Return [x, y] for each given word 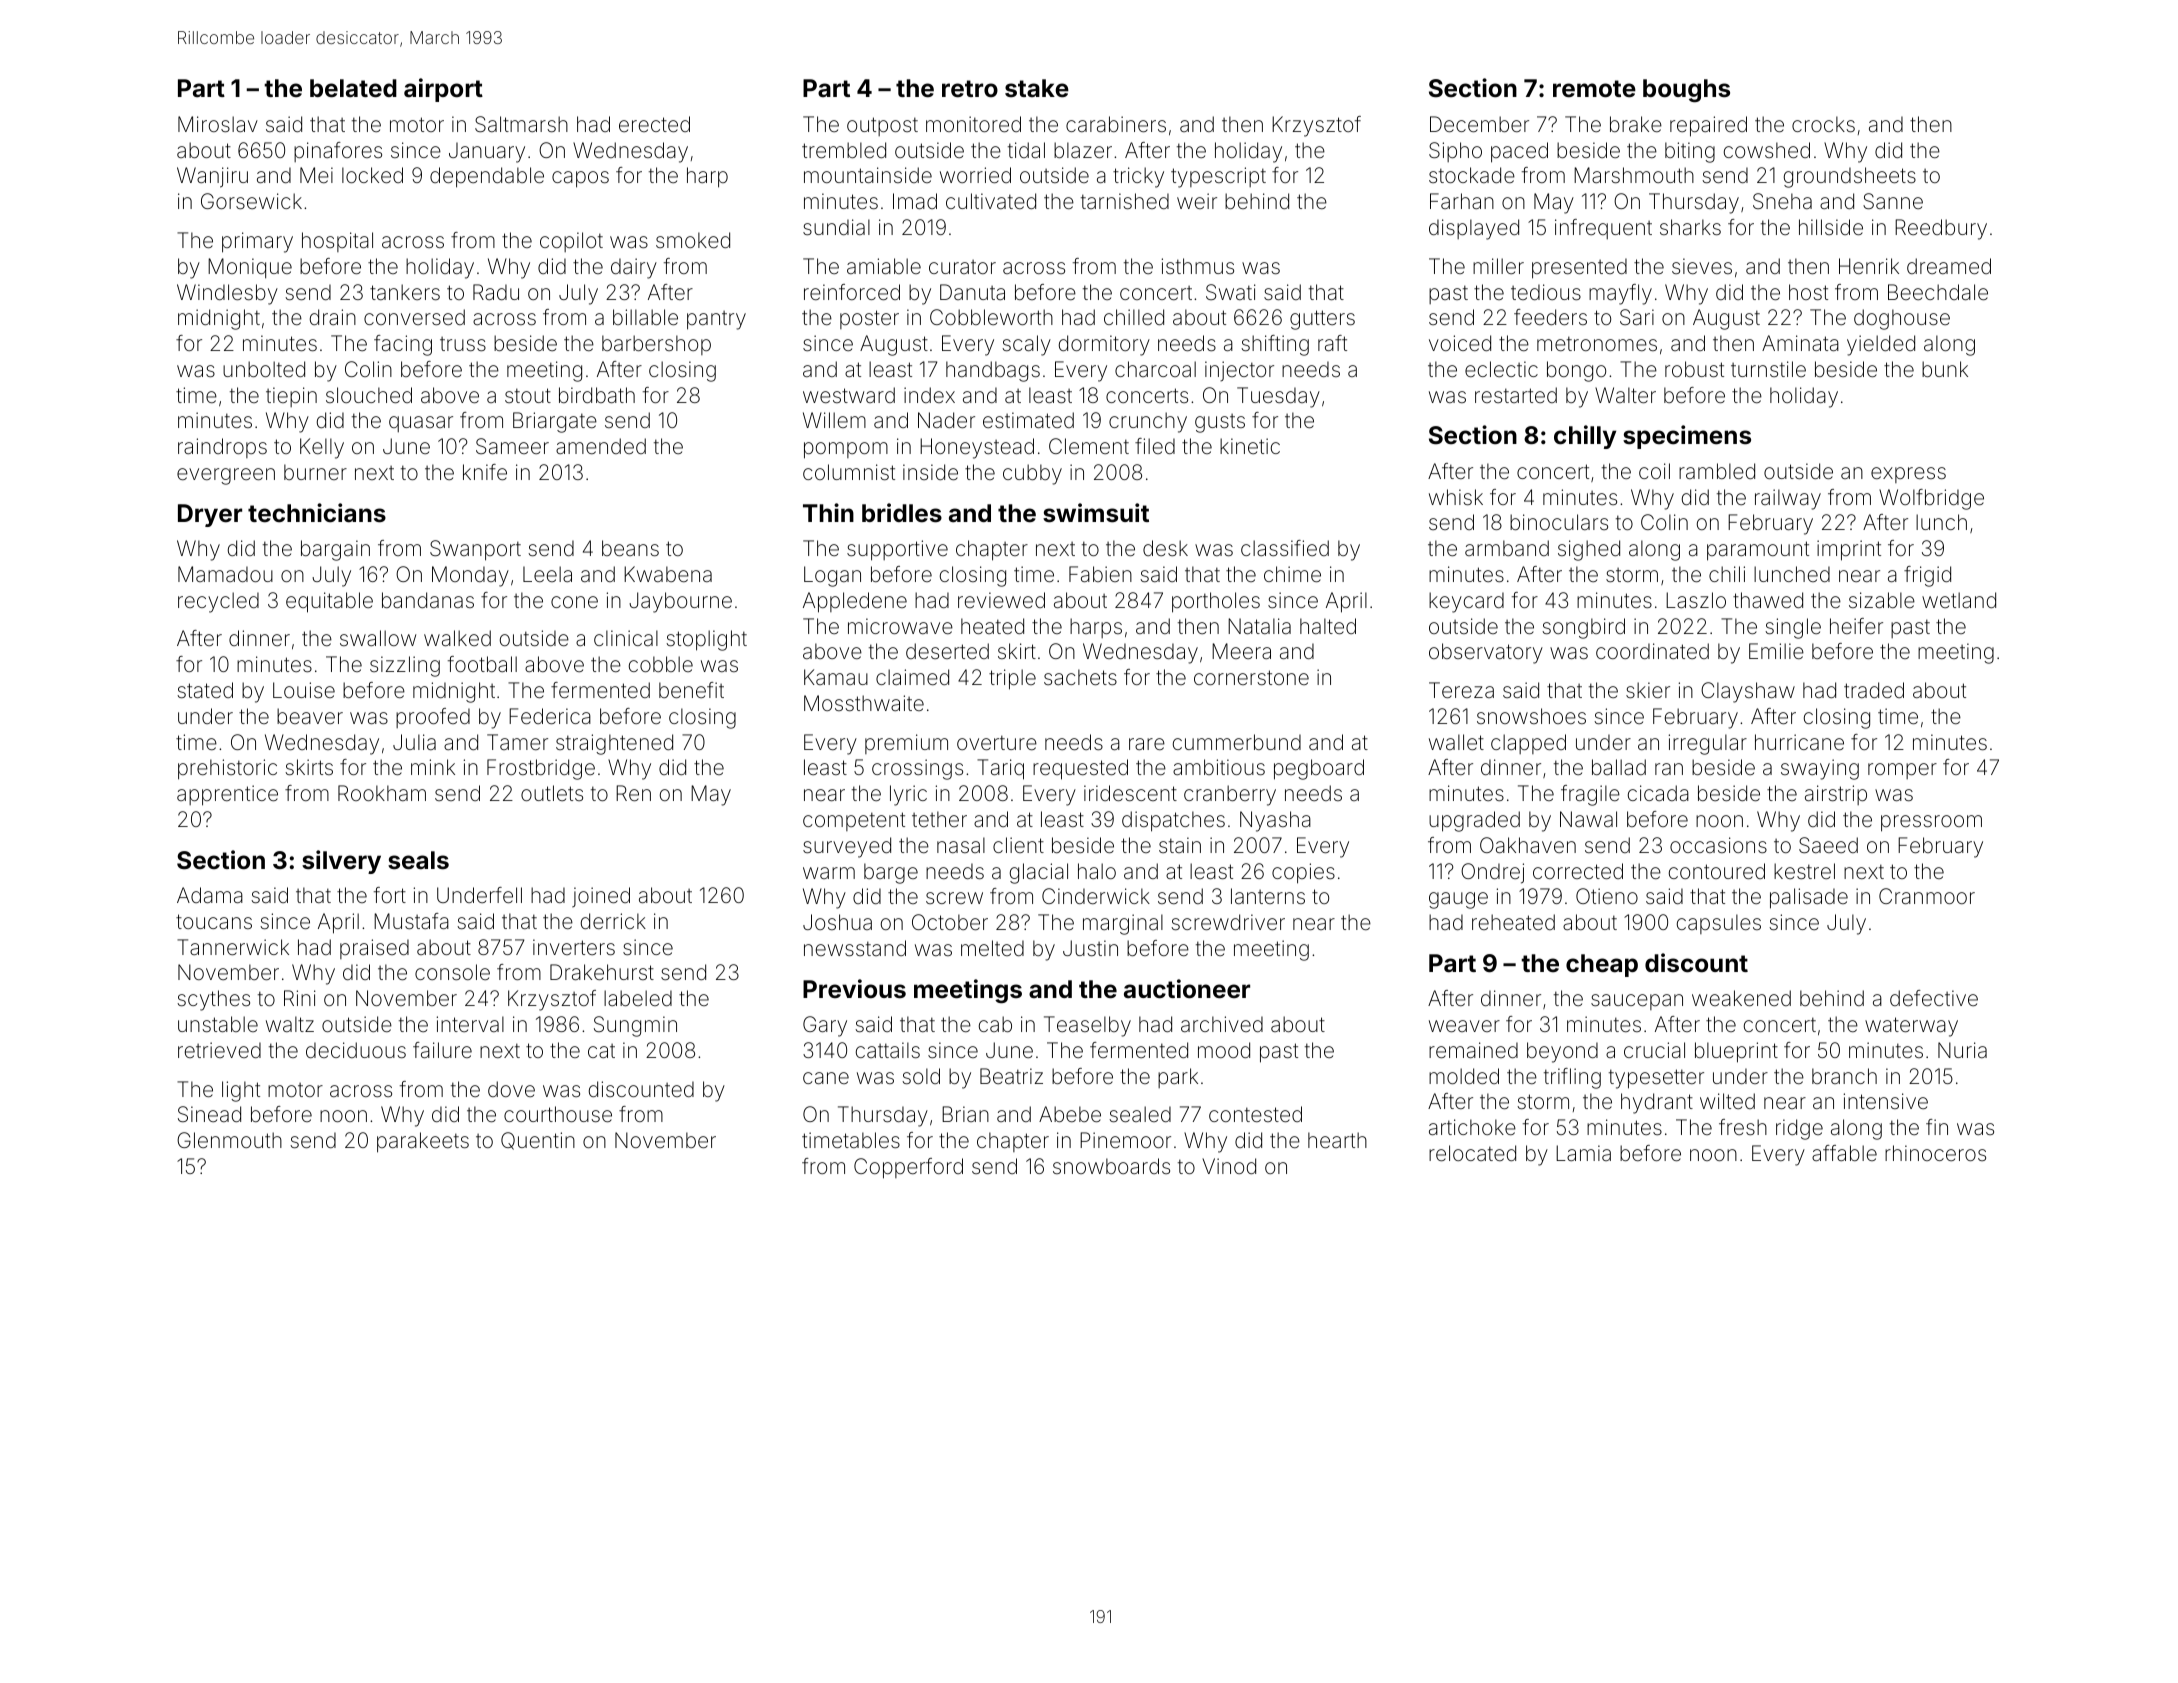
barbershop [656, 345]
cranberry [1230, 795]
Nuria [1962, 1050]
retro [970, 89]
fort [390, 895]
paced [1519, 152]
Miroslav [218, 124]
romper [1902, 771]
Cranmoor [1927, 896]
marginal [1123, 924]
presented [1579, 268]
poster [869, 319]
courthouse [558, 1114]
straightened [614, 744]
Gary [825, 1026]
